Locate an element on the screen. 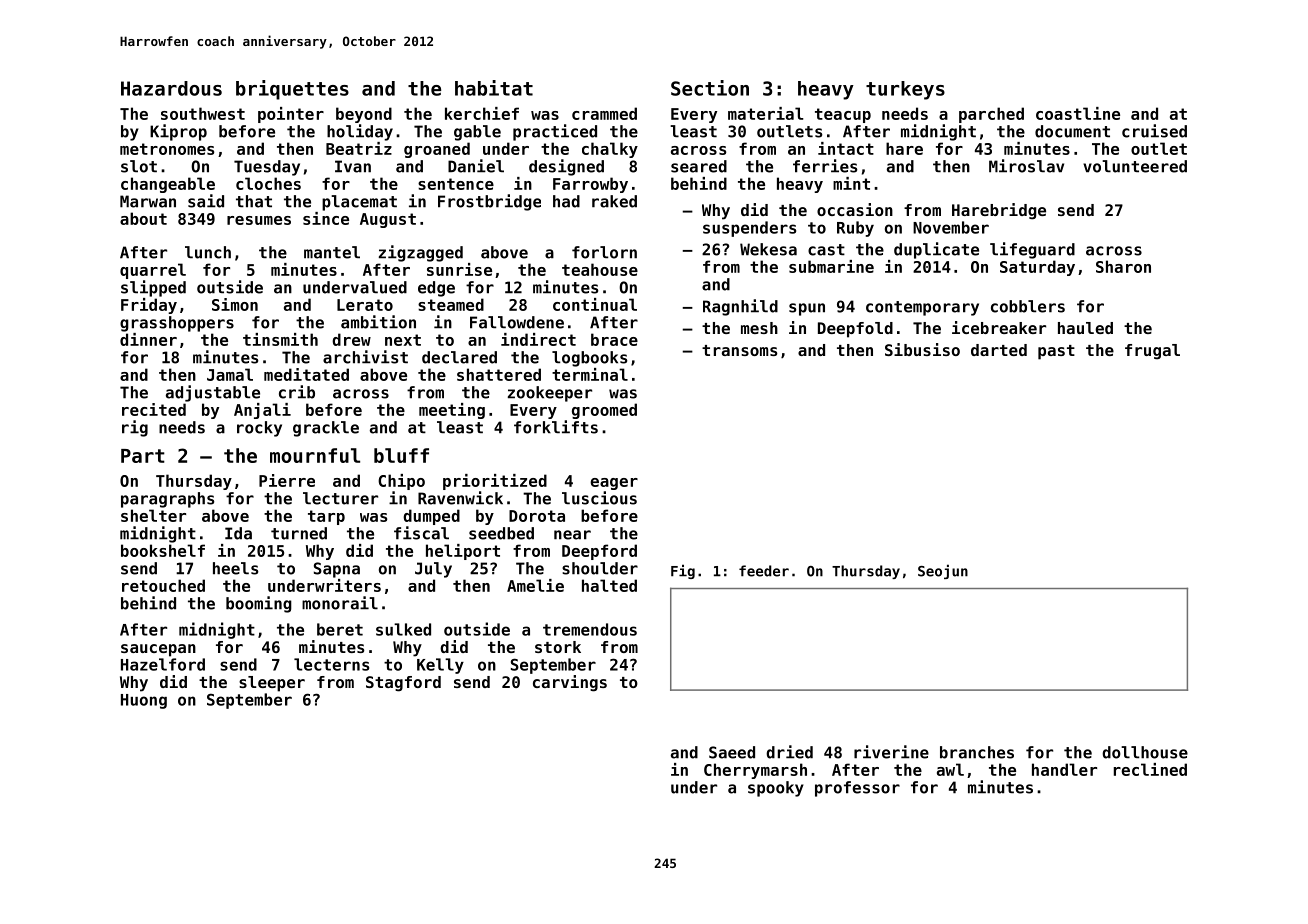 The height and width of the screenshot is (924, 1308). Stagford is located at coordinates (403, 684).
